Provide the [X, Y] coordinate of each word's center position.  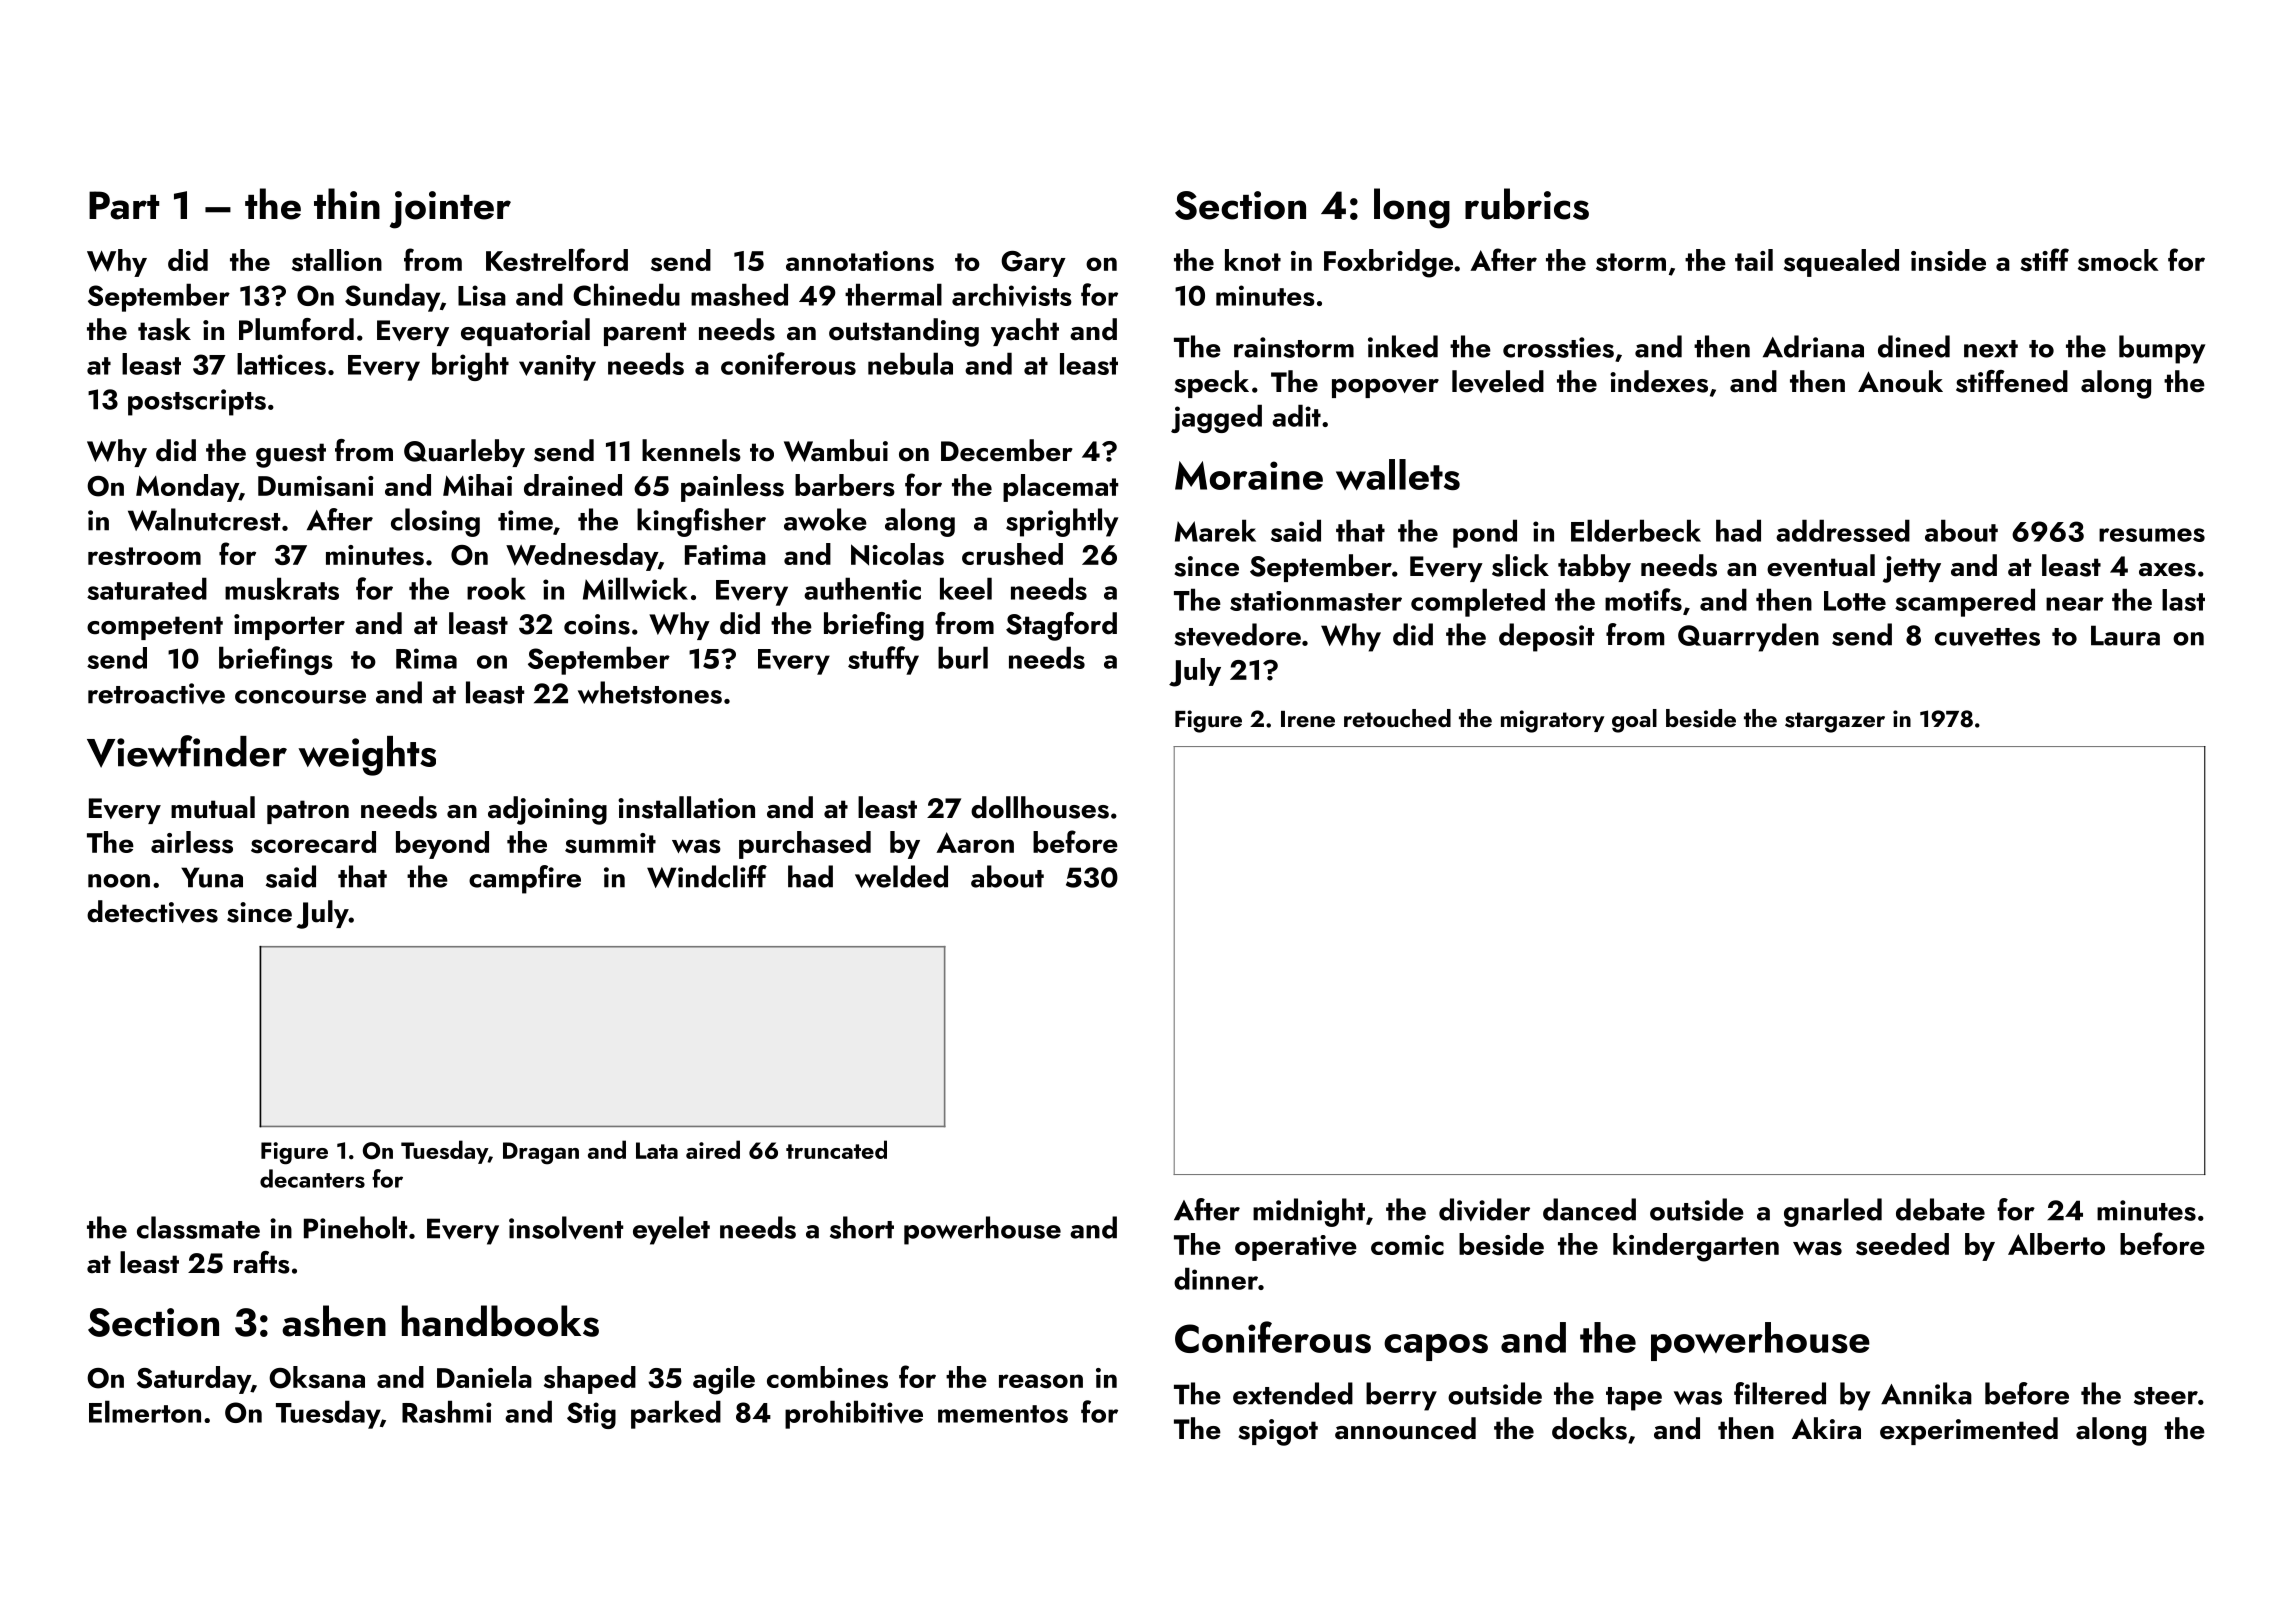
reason [1041, 1381]
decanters [312, 1178]
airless [192, 842]
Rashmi [447, 1411]
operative [1296, 1248]
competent [155, 628]
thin [347, 203]
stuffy [883, 660]
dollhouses [1040, 807]
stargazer [1835, 722]
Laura [2125, 635]
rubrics [1527, 204]
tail [1754, 260]
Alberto [2056, 1244]
